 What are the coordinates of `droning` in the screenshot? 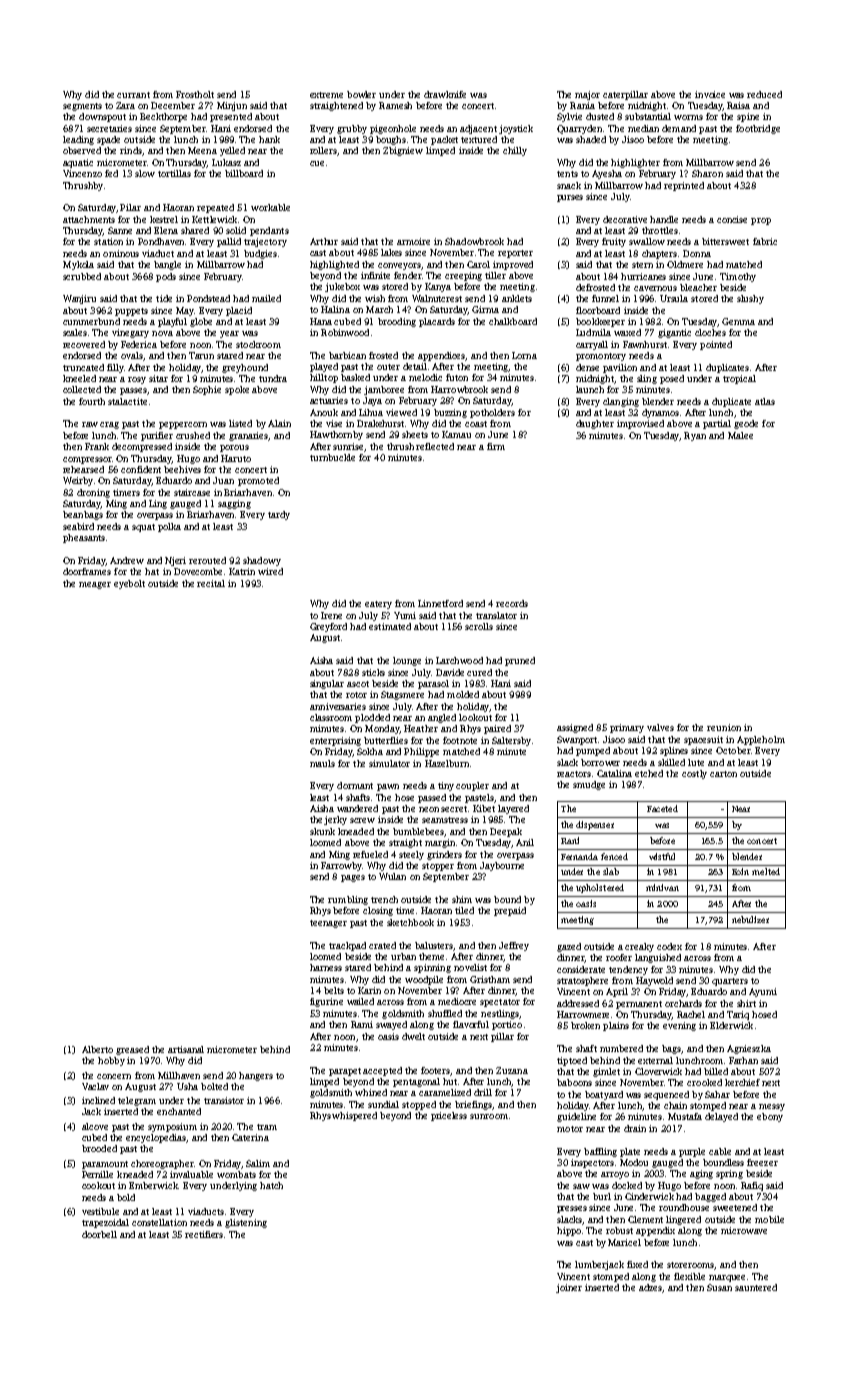 It's located at (93, 493).
